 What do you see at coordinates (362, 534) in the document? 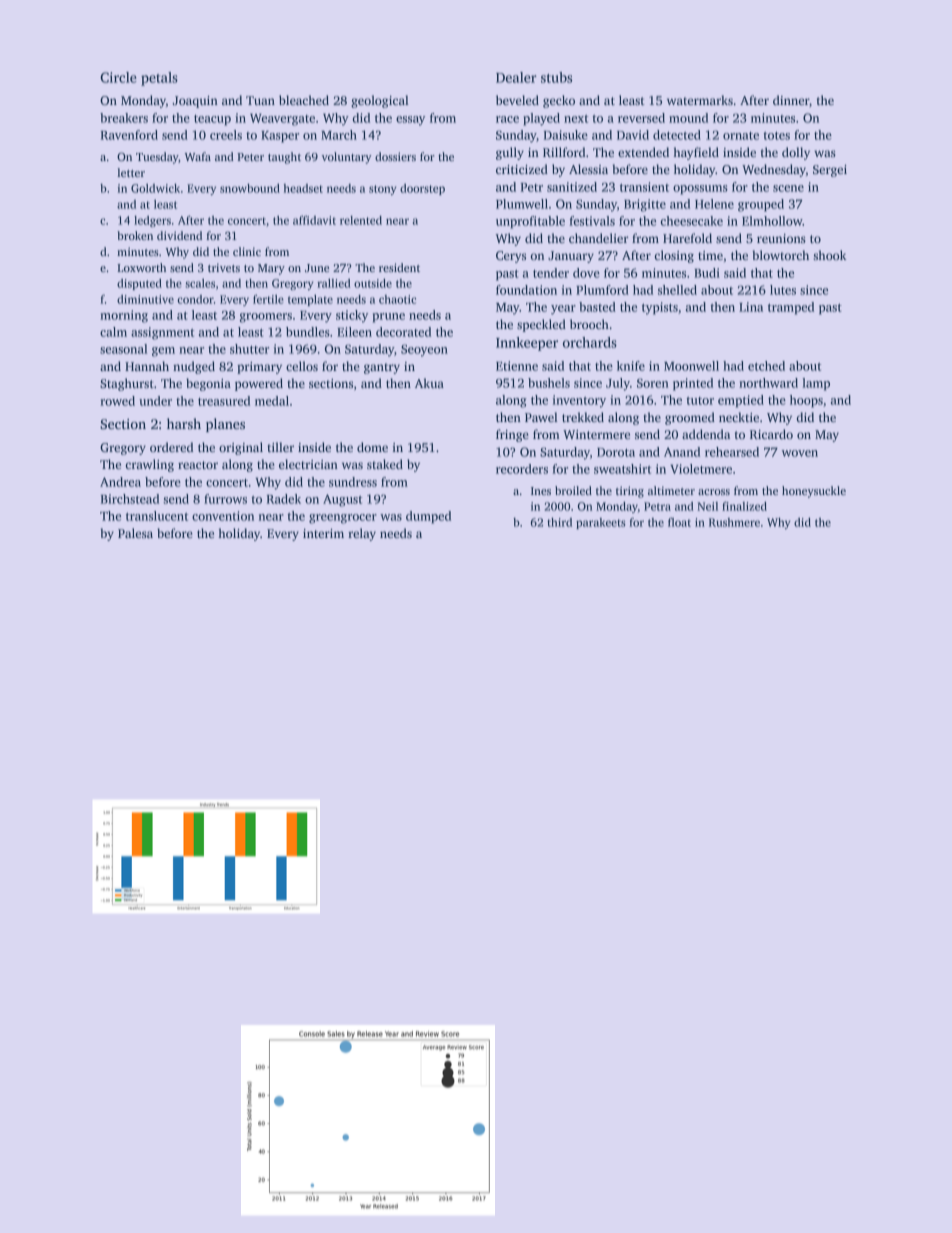
I see `relay` at bounding box center [362, 534].
